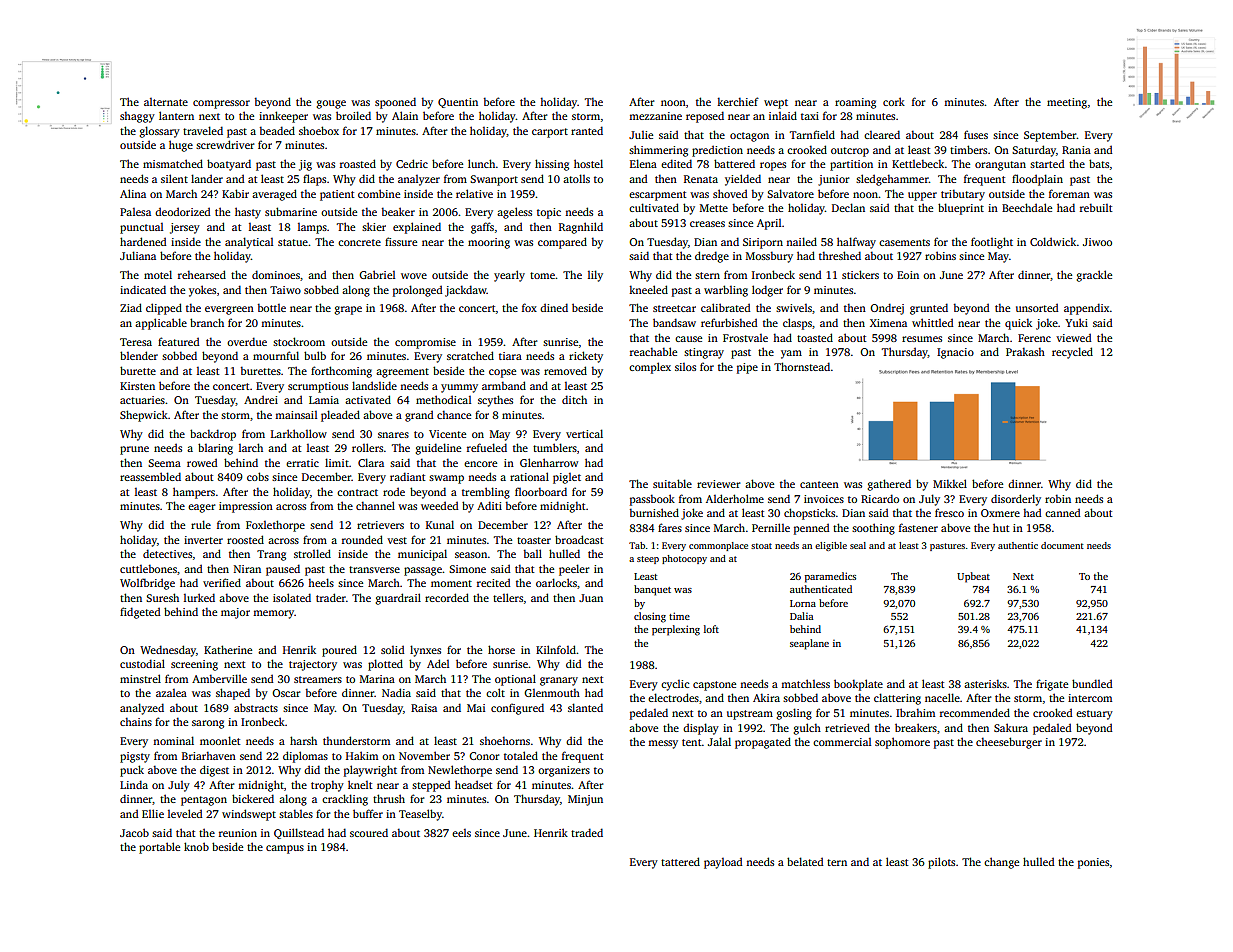 Image resolution: width=1233 pixels, height=952 pixels. I want to click on bats, so click(1099, 163).
